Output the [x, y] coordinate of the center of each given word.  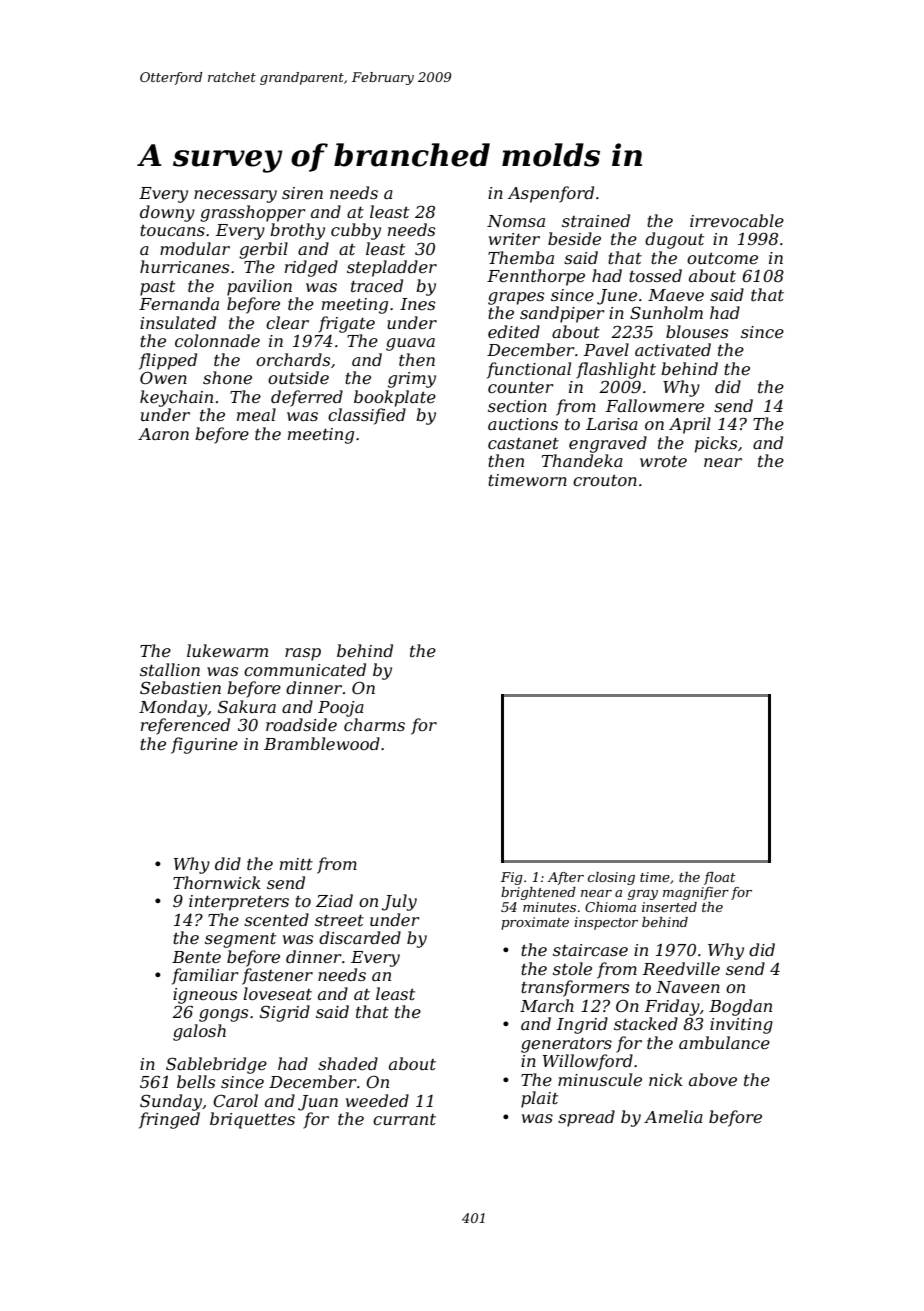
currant [404, 1119]
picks [716, 444]
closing [611, 878]
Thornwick [217, 882]
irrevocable [737, 220]
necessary [235, 196]
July [399, 902]
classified [367, 416]
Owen [163, 377]
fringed [169, 1120]
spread [586, 1118]
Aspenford [551, 194]
